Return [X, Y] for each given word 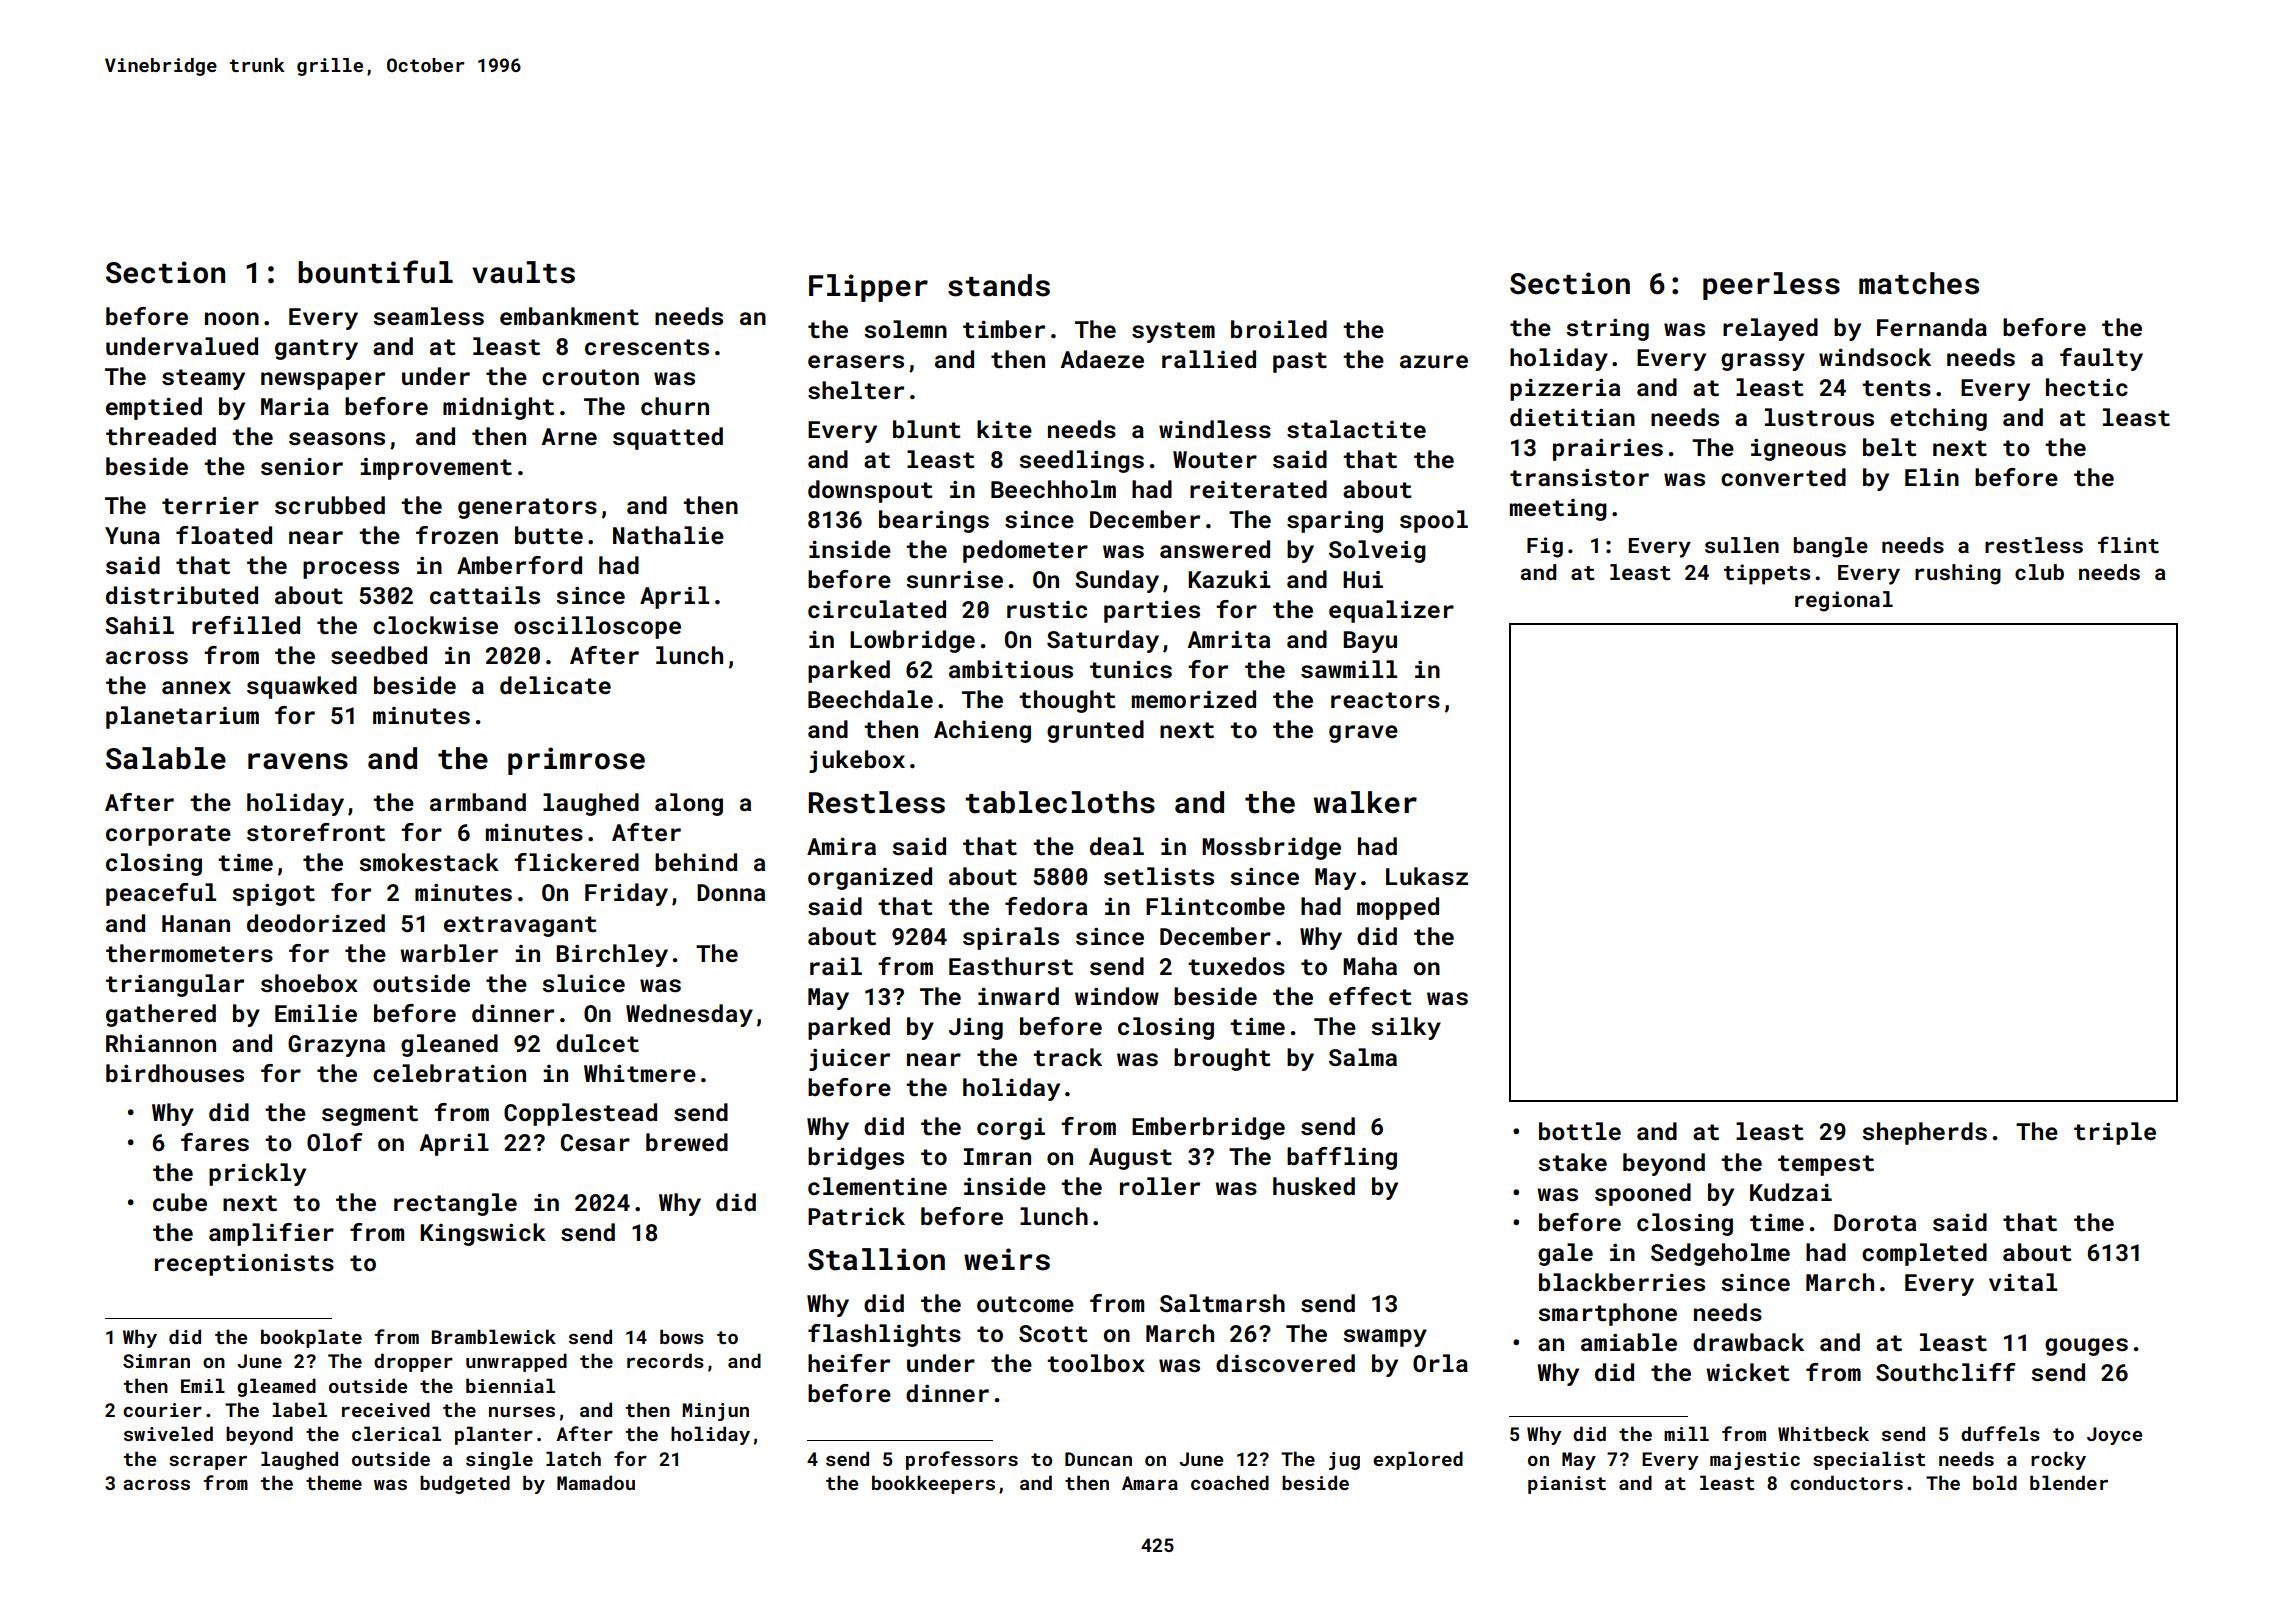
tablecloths [1060, 802]
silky [1406, 1028]
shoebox [309, 983]
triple [2115, 1133]
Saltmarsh [1222, 1303]
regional [1844, 601]
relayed [1770, 329]
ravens [298, 761]
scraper [208, 1463]
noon [232, 318]
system [1173, 332]
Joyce [2114, 1436]
